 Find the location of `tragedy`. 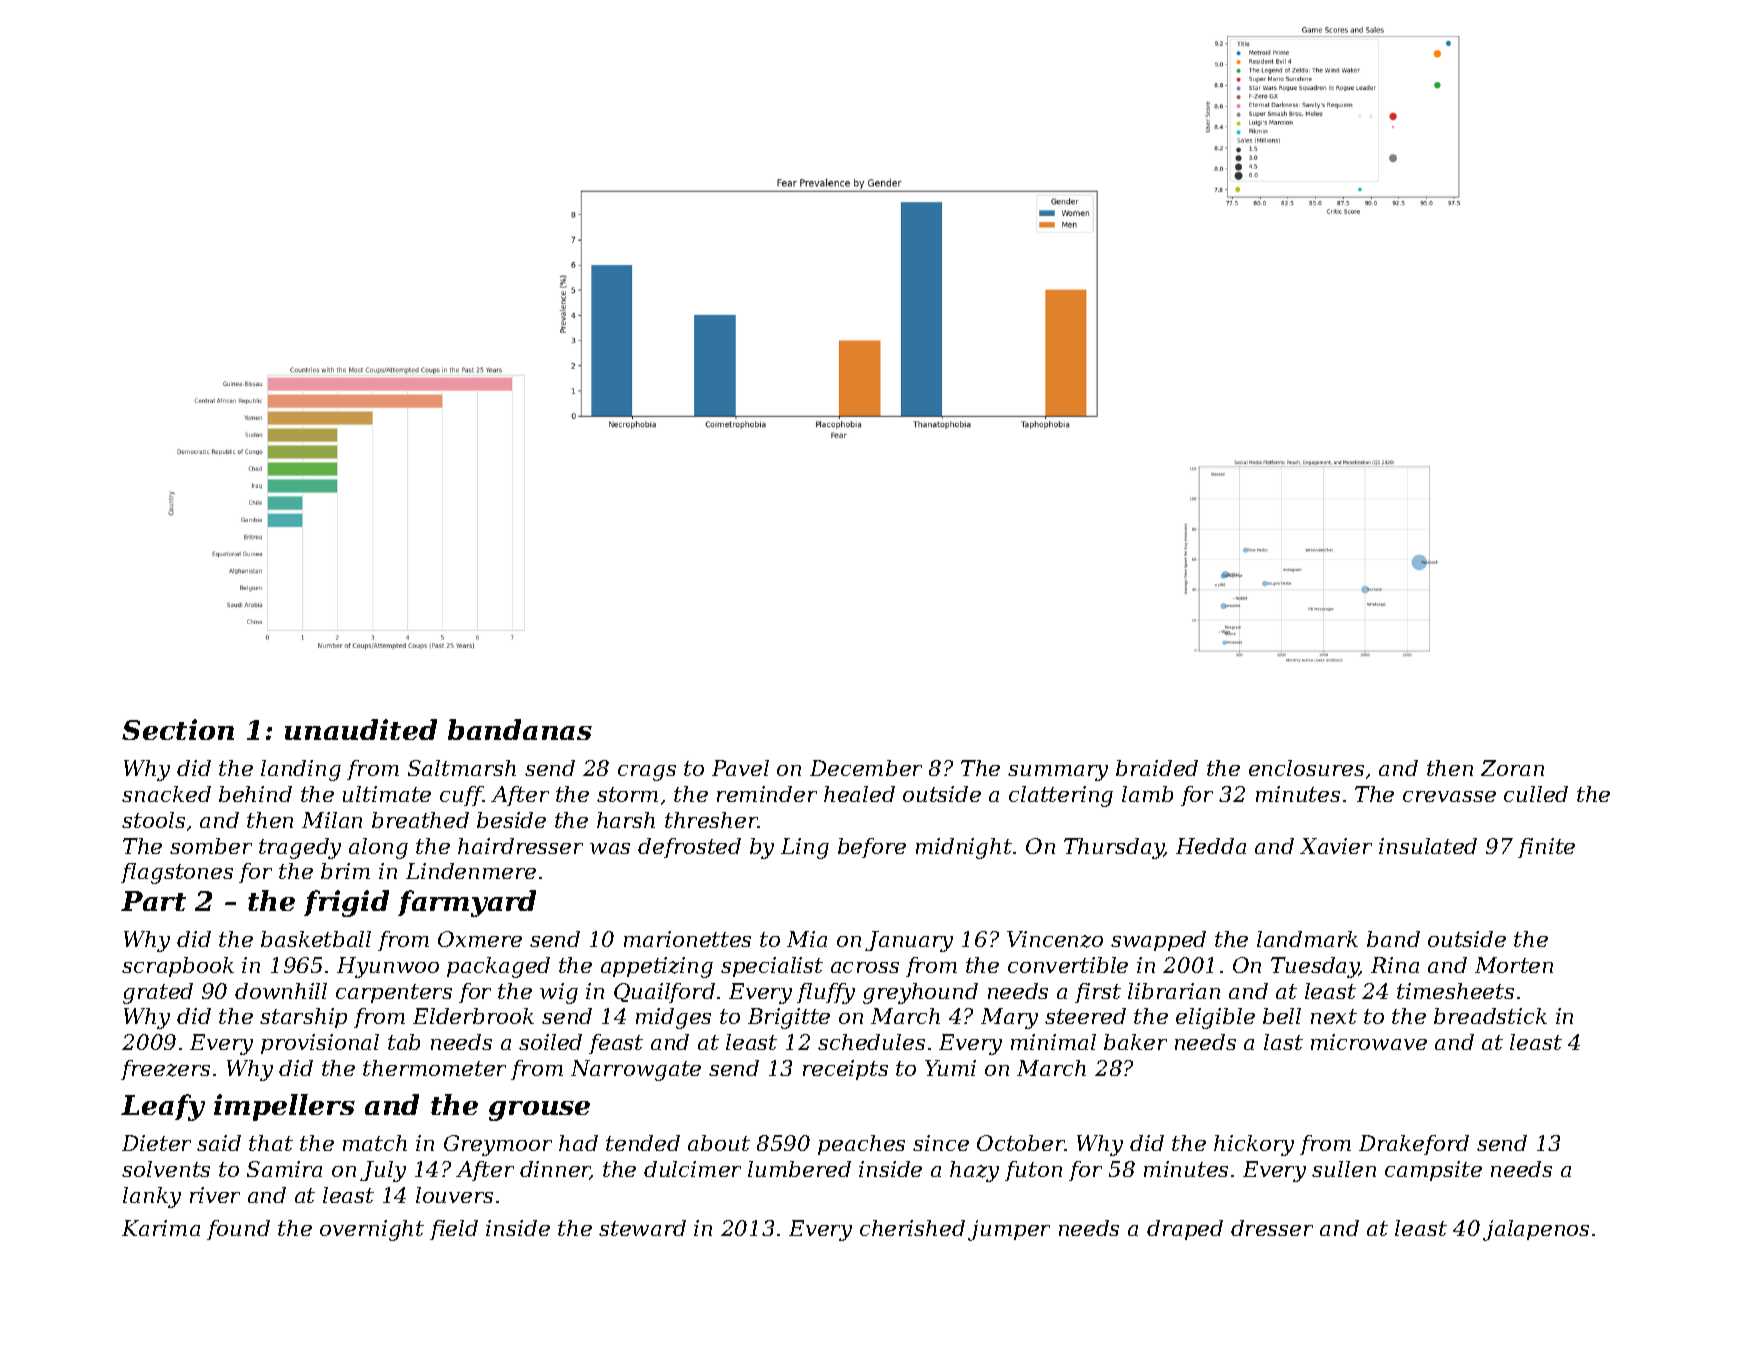

tragedy is located at coordinates (300, 848).
